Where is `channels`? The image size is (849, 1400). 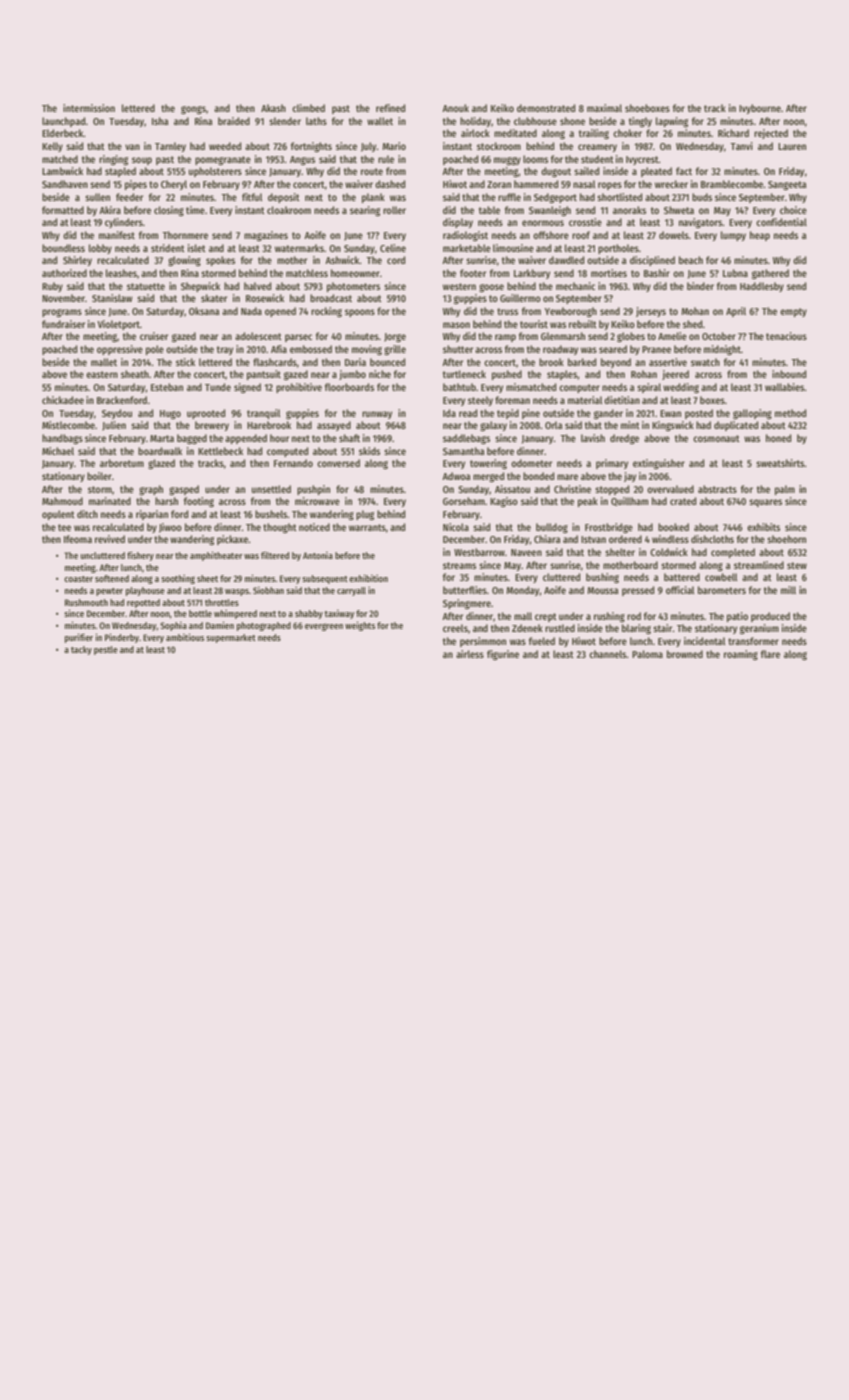 channels is located at coordinates (608, 654).
